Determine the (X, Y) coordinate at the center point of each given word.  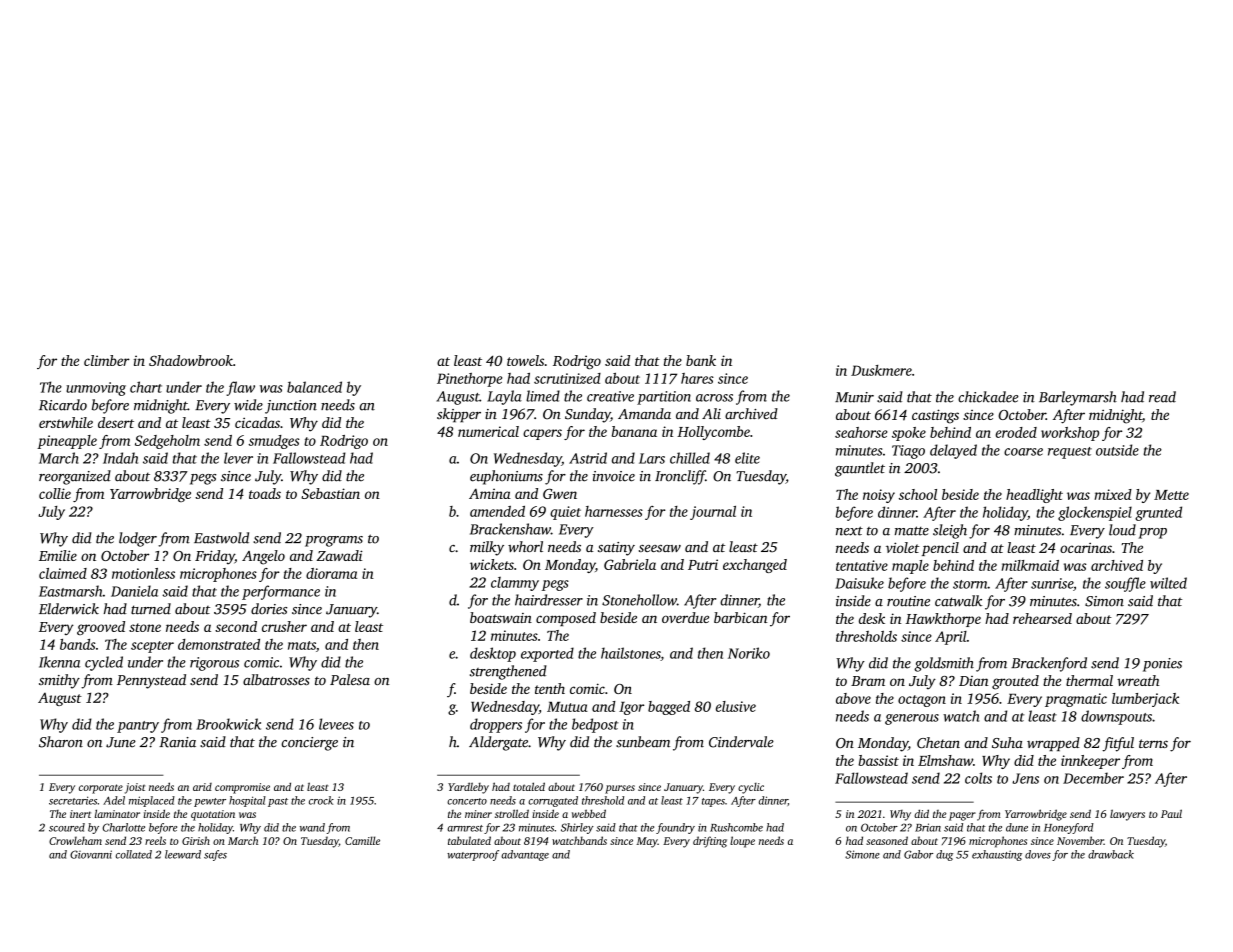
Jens (1025, 778)
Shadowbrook (191, 360)
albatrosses (276, 679)
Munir (854, 397)
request (1070, 453)
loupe (742, 842)
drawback (1111, 854)
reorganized (75, 477)
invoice (614, 476)
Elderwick (69, 609)
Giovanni (91, 854)
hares (697, 378)
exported (547, 654)
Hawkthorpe (943, 620)
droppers (496, 725)
